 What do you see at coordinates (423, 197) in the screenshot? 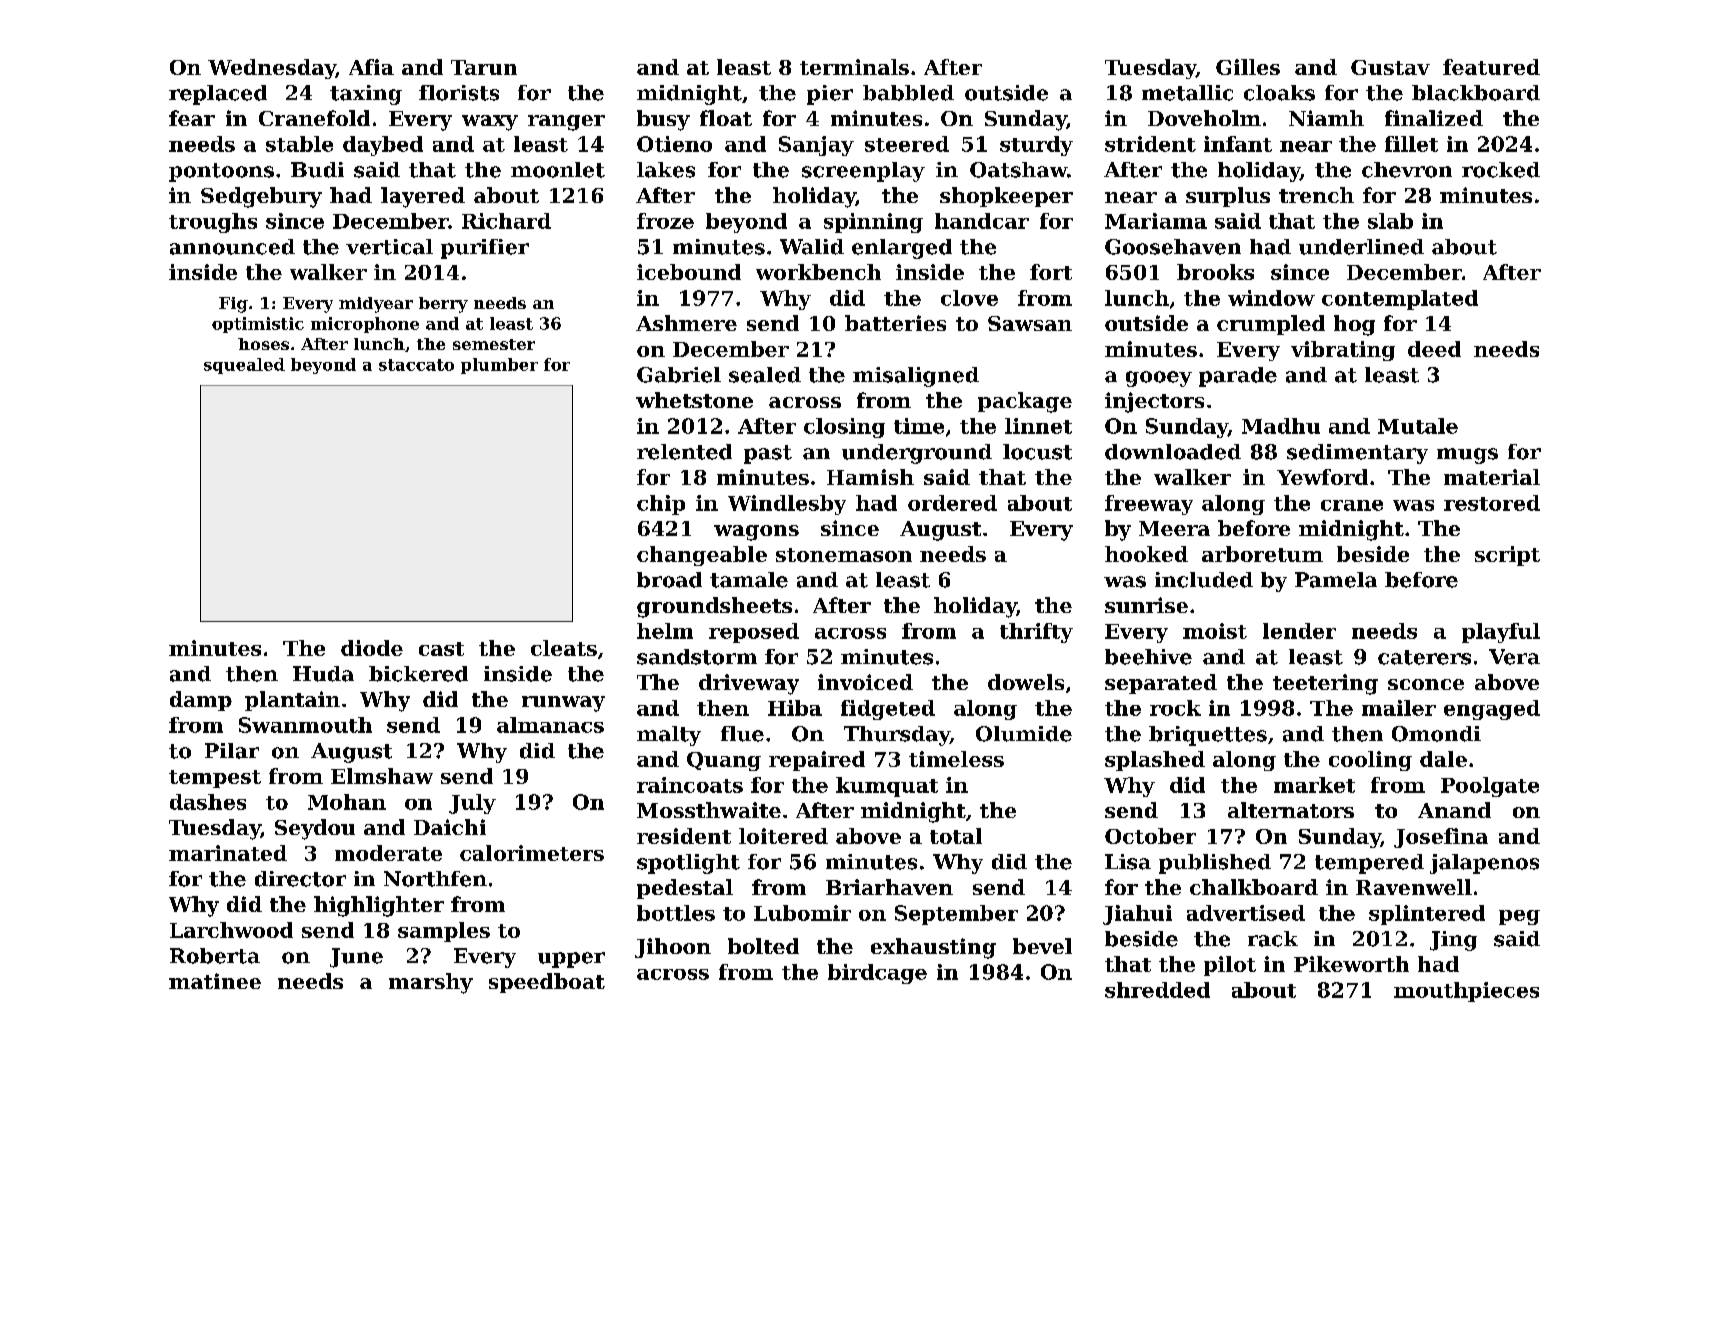
I see `layered` at bounding box center [423, 197].
